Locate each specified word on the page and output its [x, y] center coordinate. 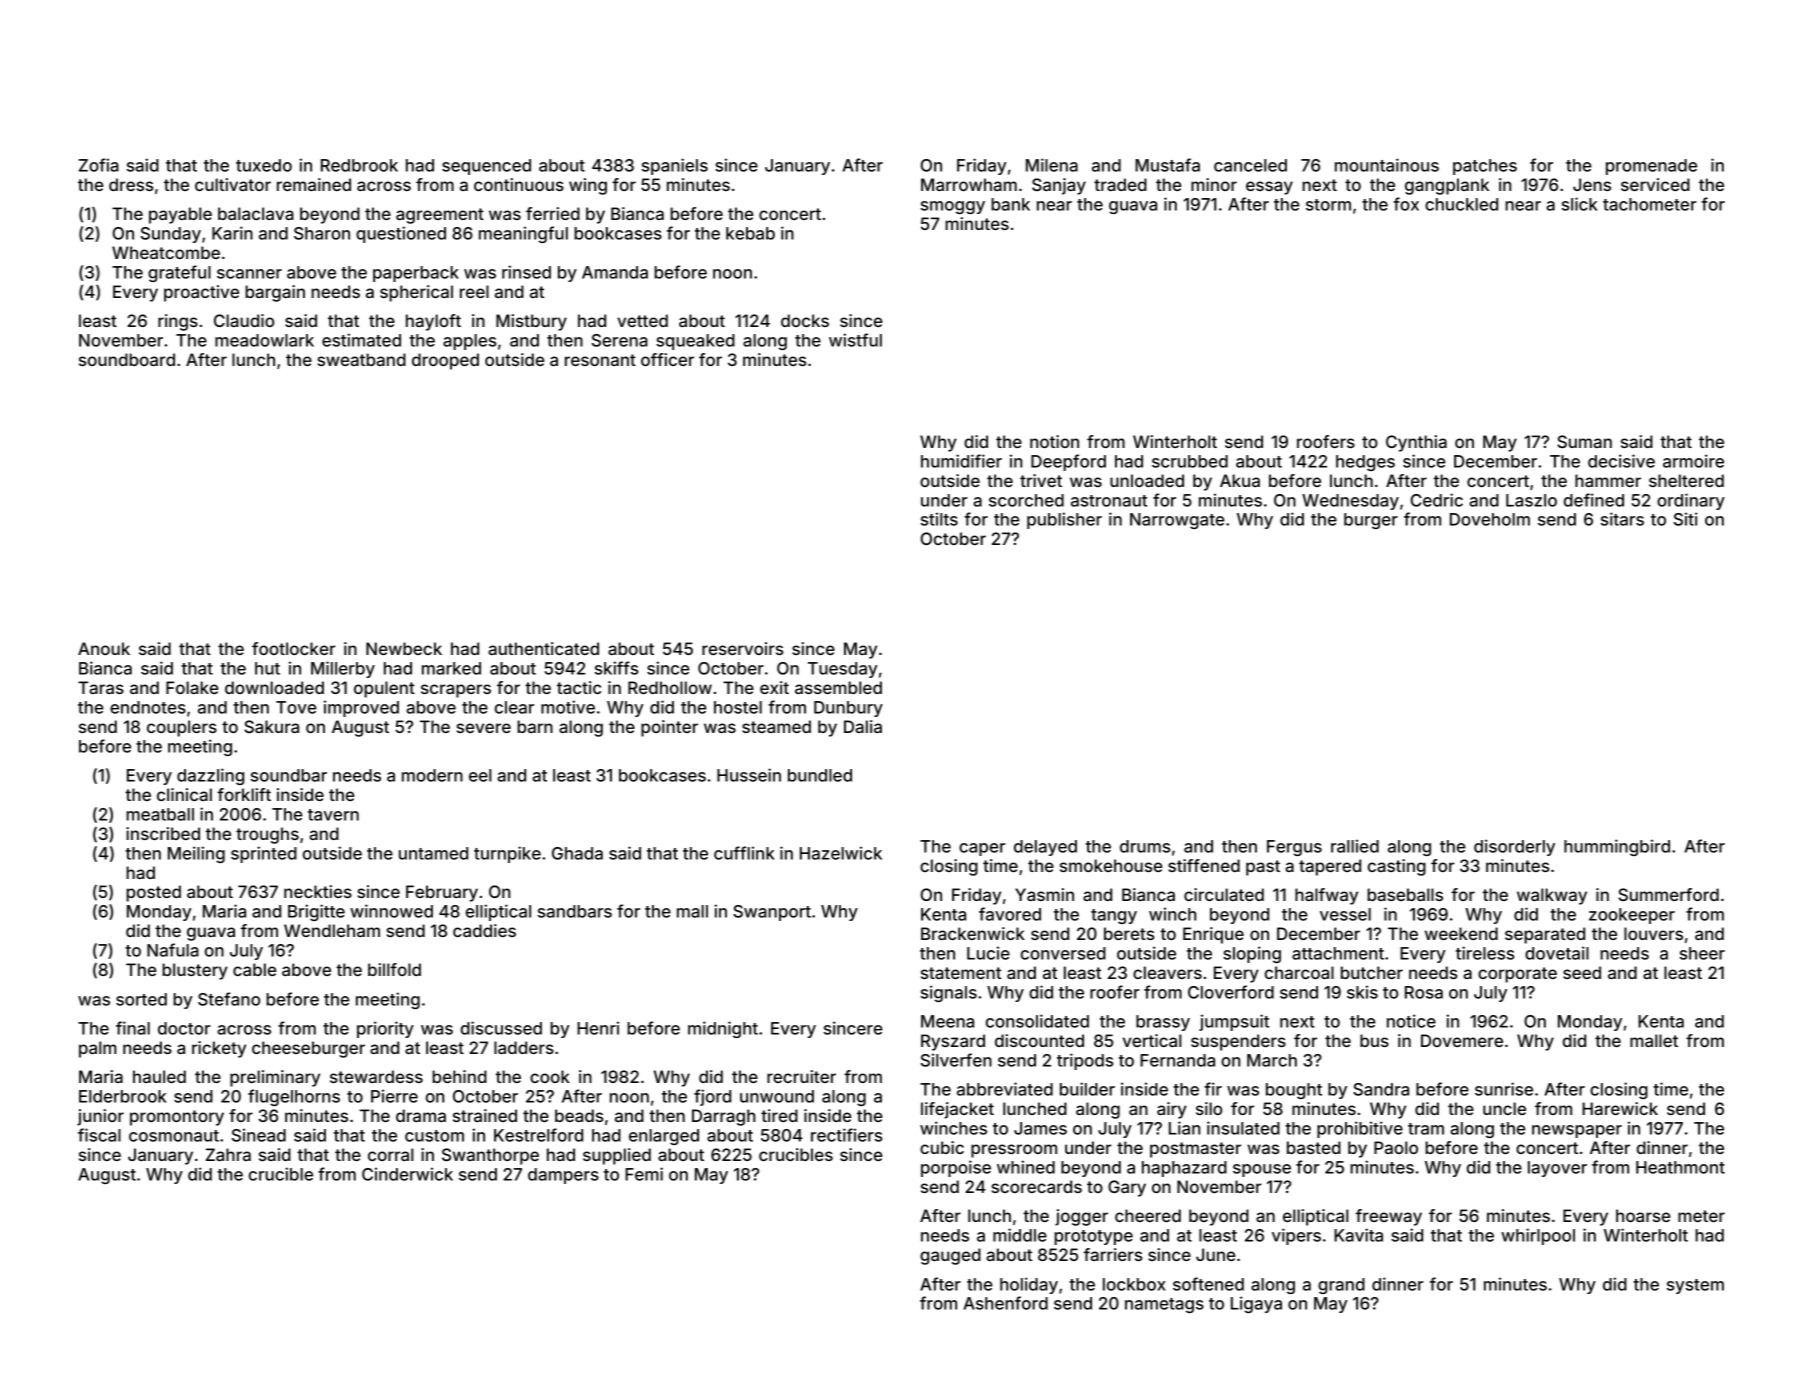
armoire [1693, 461]
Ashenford [1005, 1303]
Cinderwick [407, 1174]
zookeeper [1632, 916]
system [1695, 1286]
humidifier [961, 461]
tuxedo [264, 165]
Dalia [863, 726]
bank [1010, 204]
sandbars [575, 911]
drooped [445, 361]
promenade [1651, 167]
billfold [394, 969]
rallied [1355, 846]
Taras [101, 687]
